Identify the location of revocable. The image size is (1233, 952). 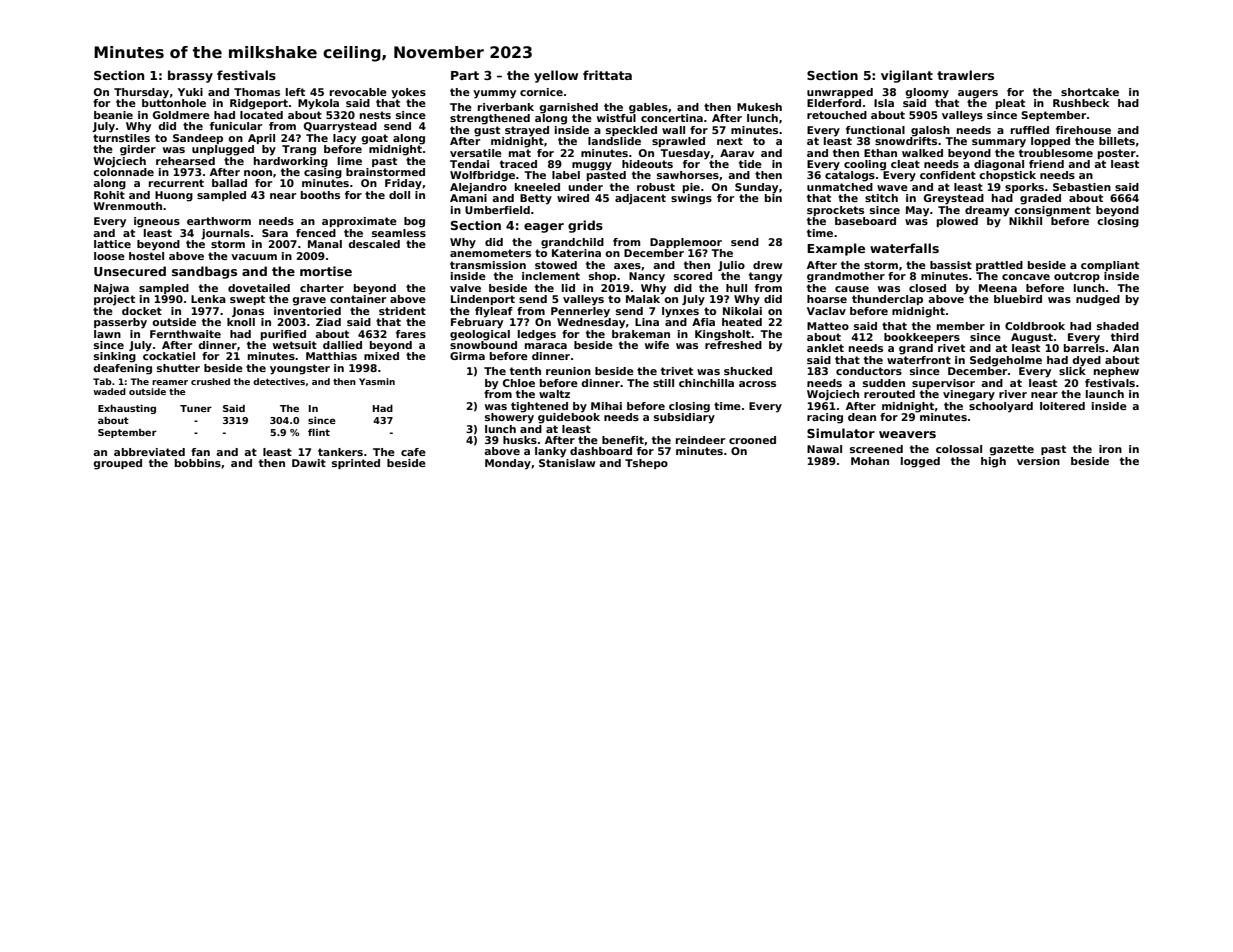
(358, 92).
